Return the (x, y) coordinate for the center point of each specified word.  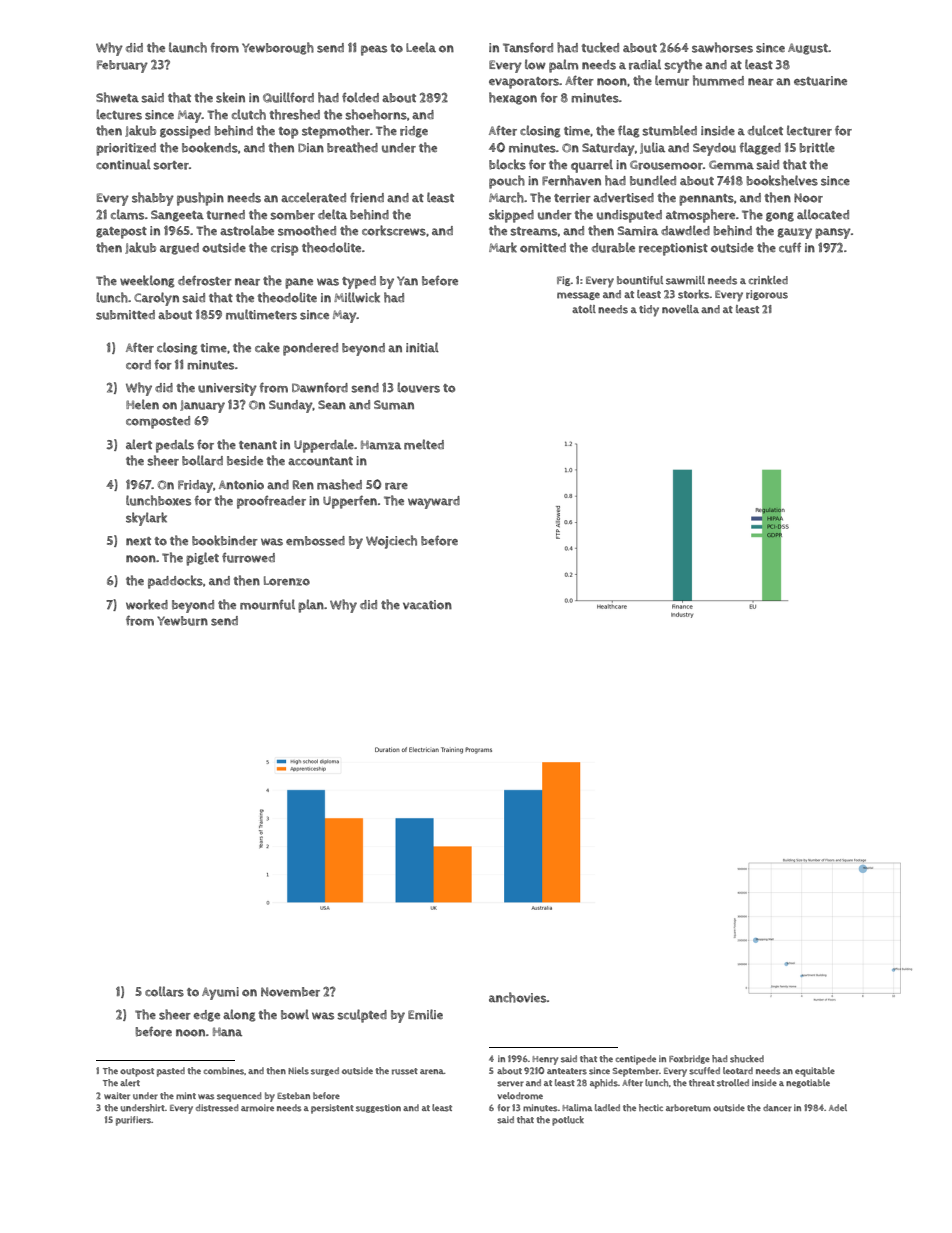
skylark (146, 519)
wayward (434, 502)
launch (188, 47)
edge (206, 1016)
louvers (418, 387)
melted (424, 444)
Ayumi (220, 993)
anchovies (518, 997)
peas (374, 50)
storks (694, 294)
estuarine (820, 81)
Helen (142, 404)
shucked (747, 1059)
